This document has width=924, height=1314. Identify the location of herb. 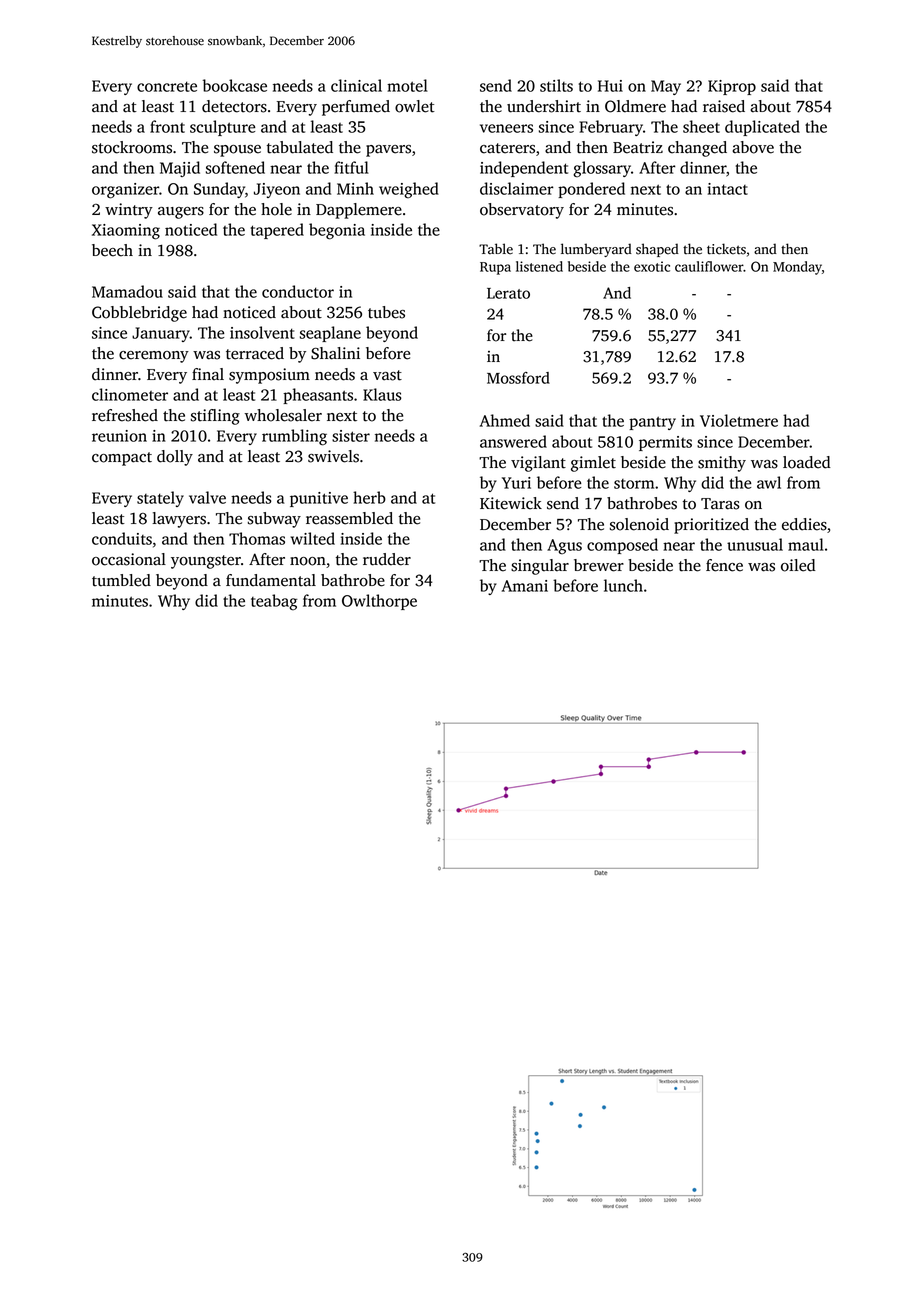
(369, 497).
